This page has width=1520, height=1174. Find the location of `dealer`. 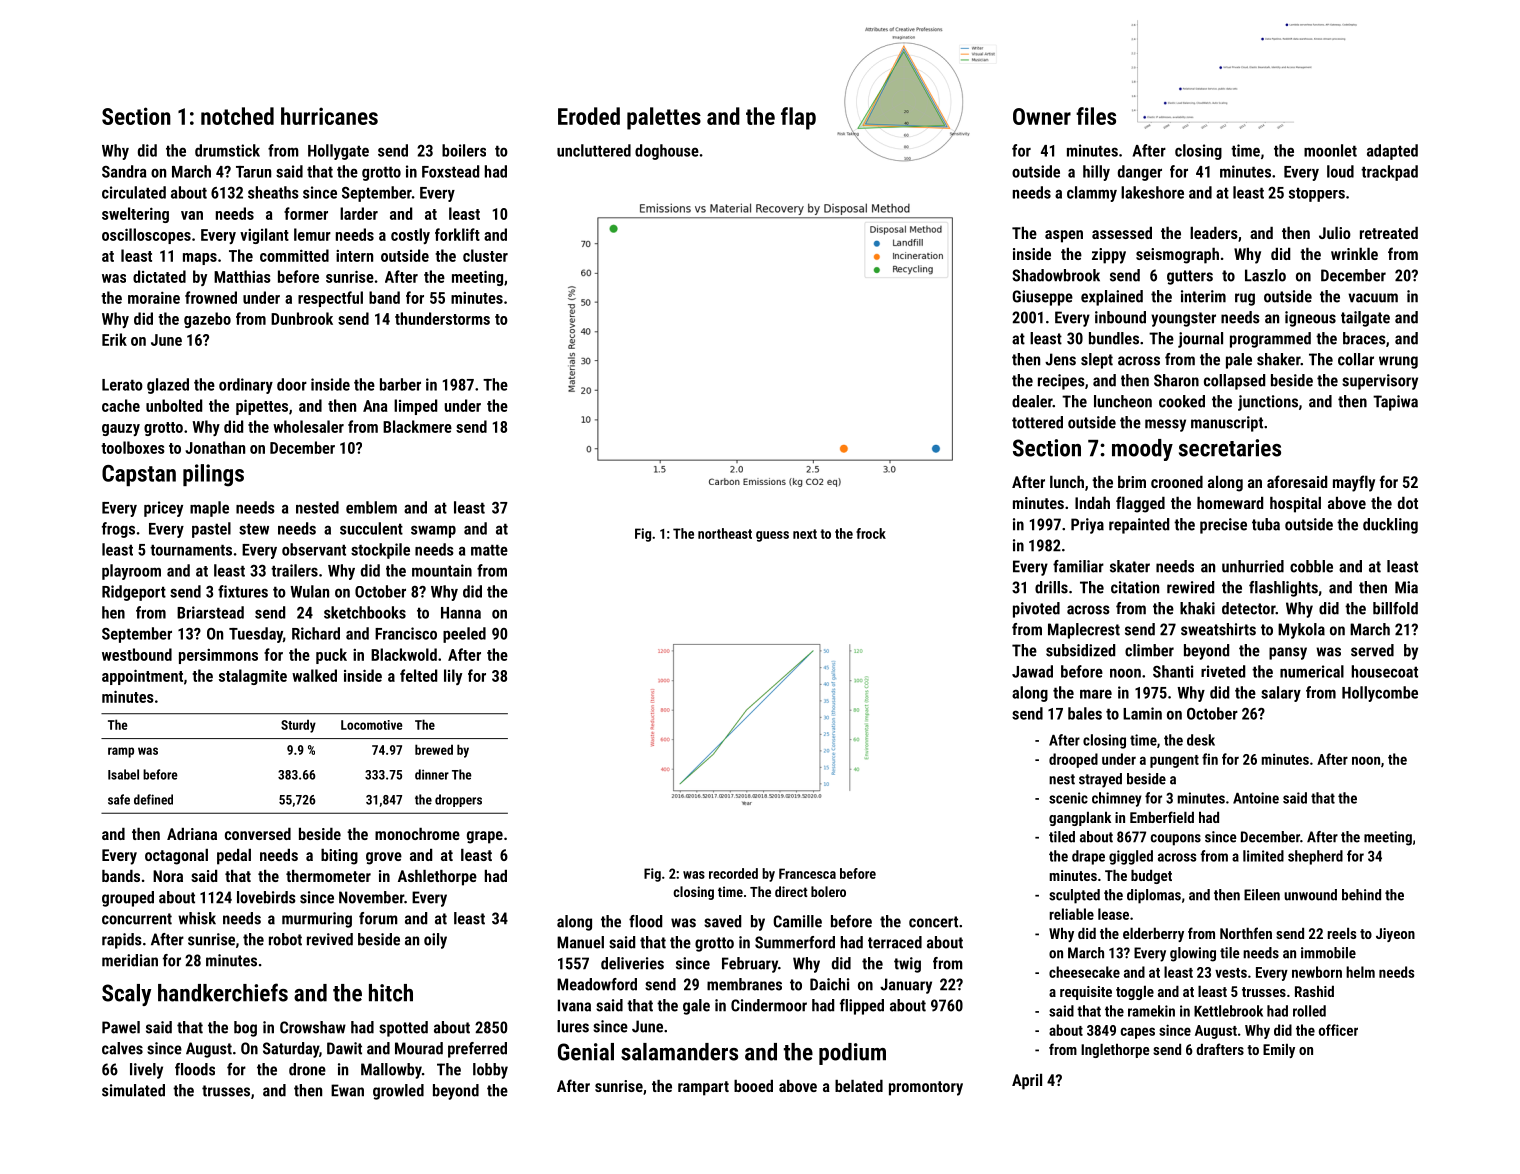

dealer is located at coordinates (1032, 401).
